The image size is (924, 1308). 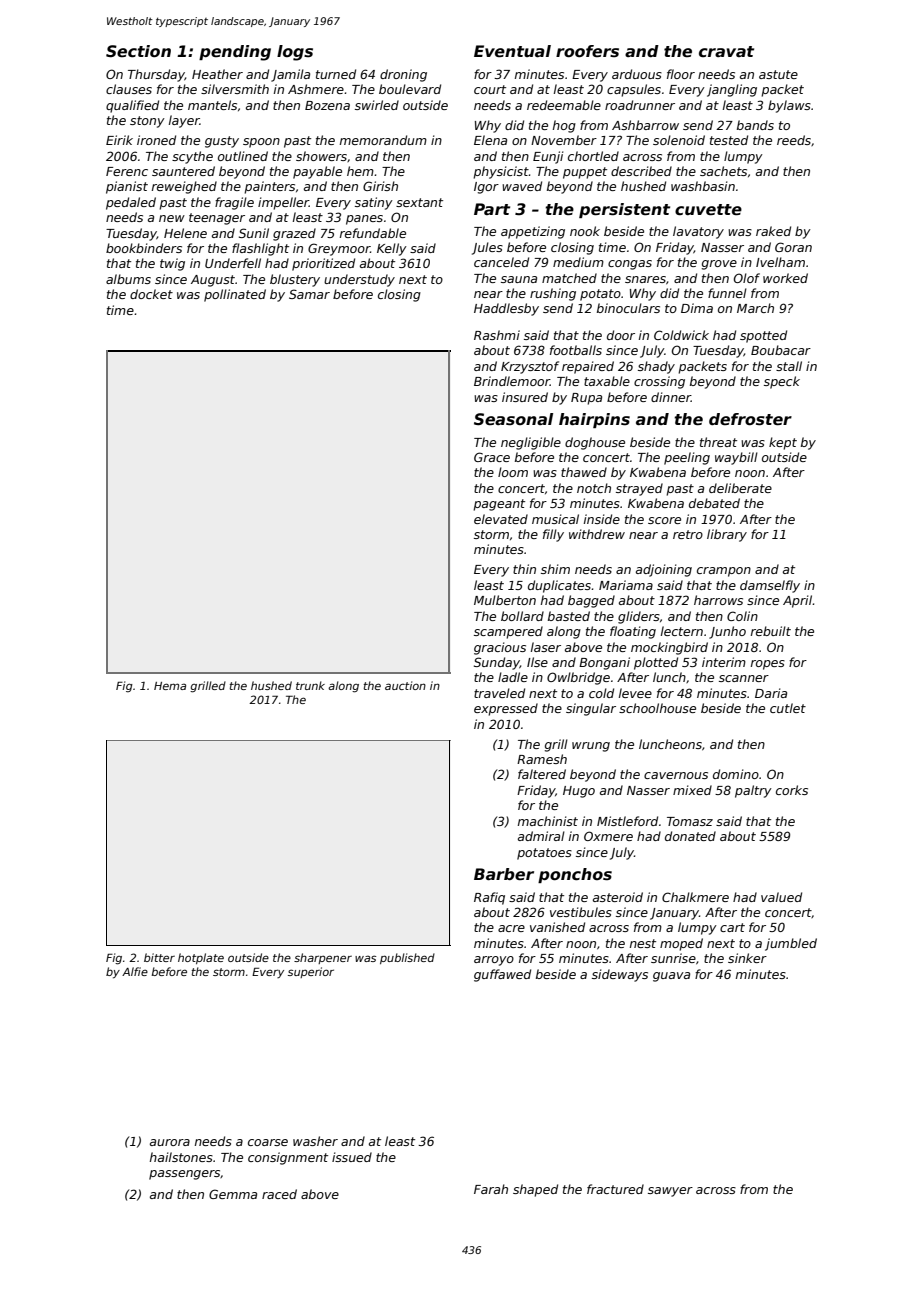 I want to click on pedaled, so click(x=131, y=203).
